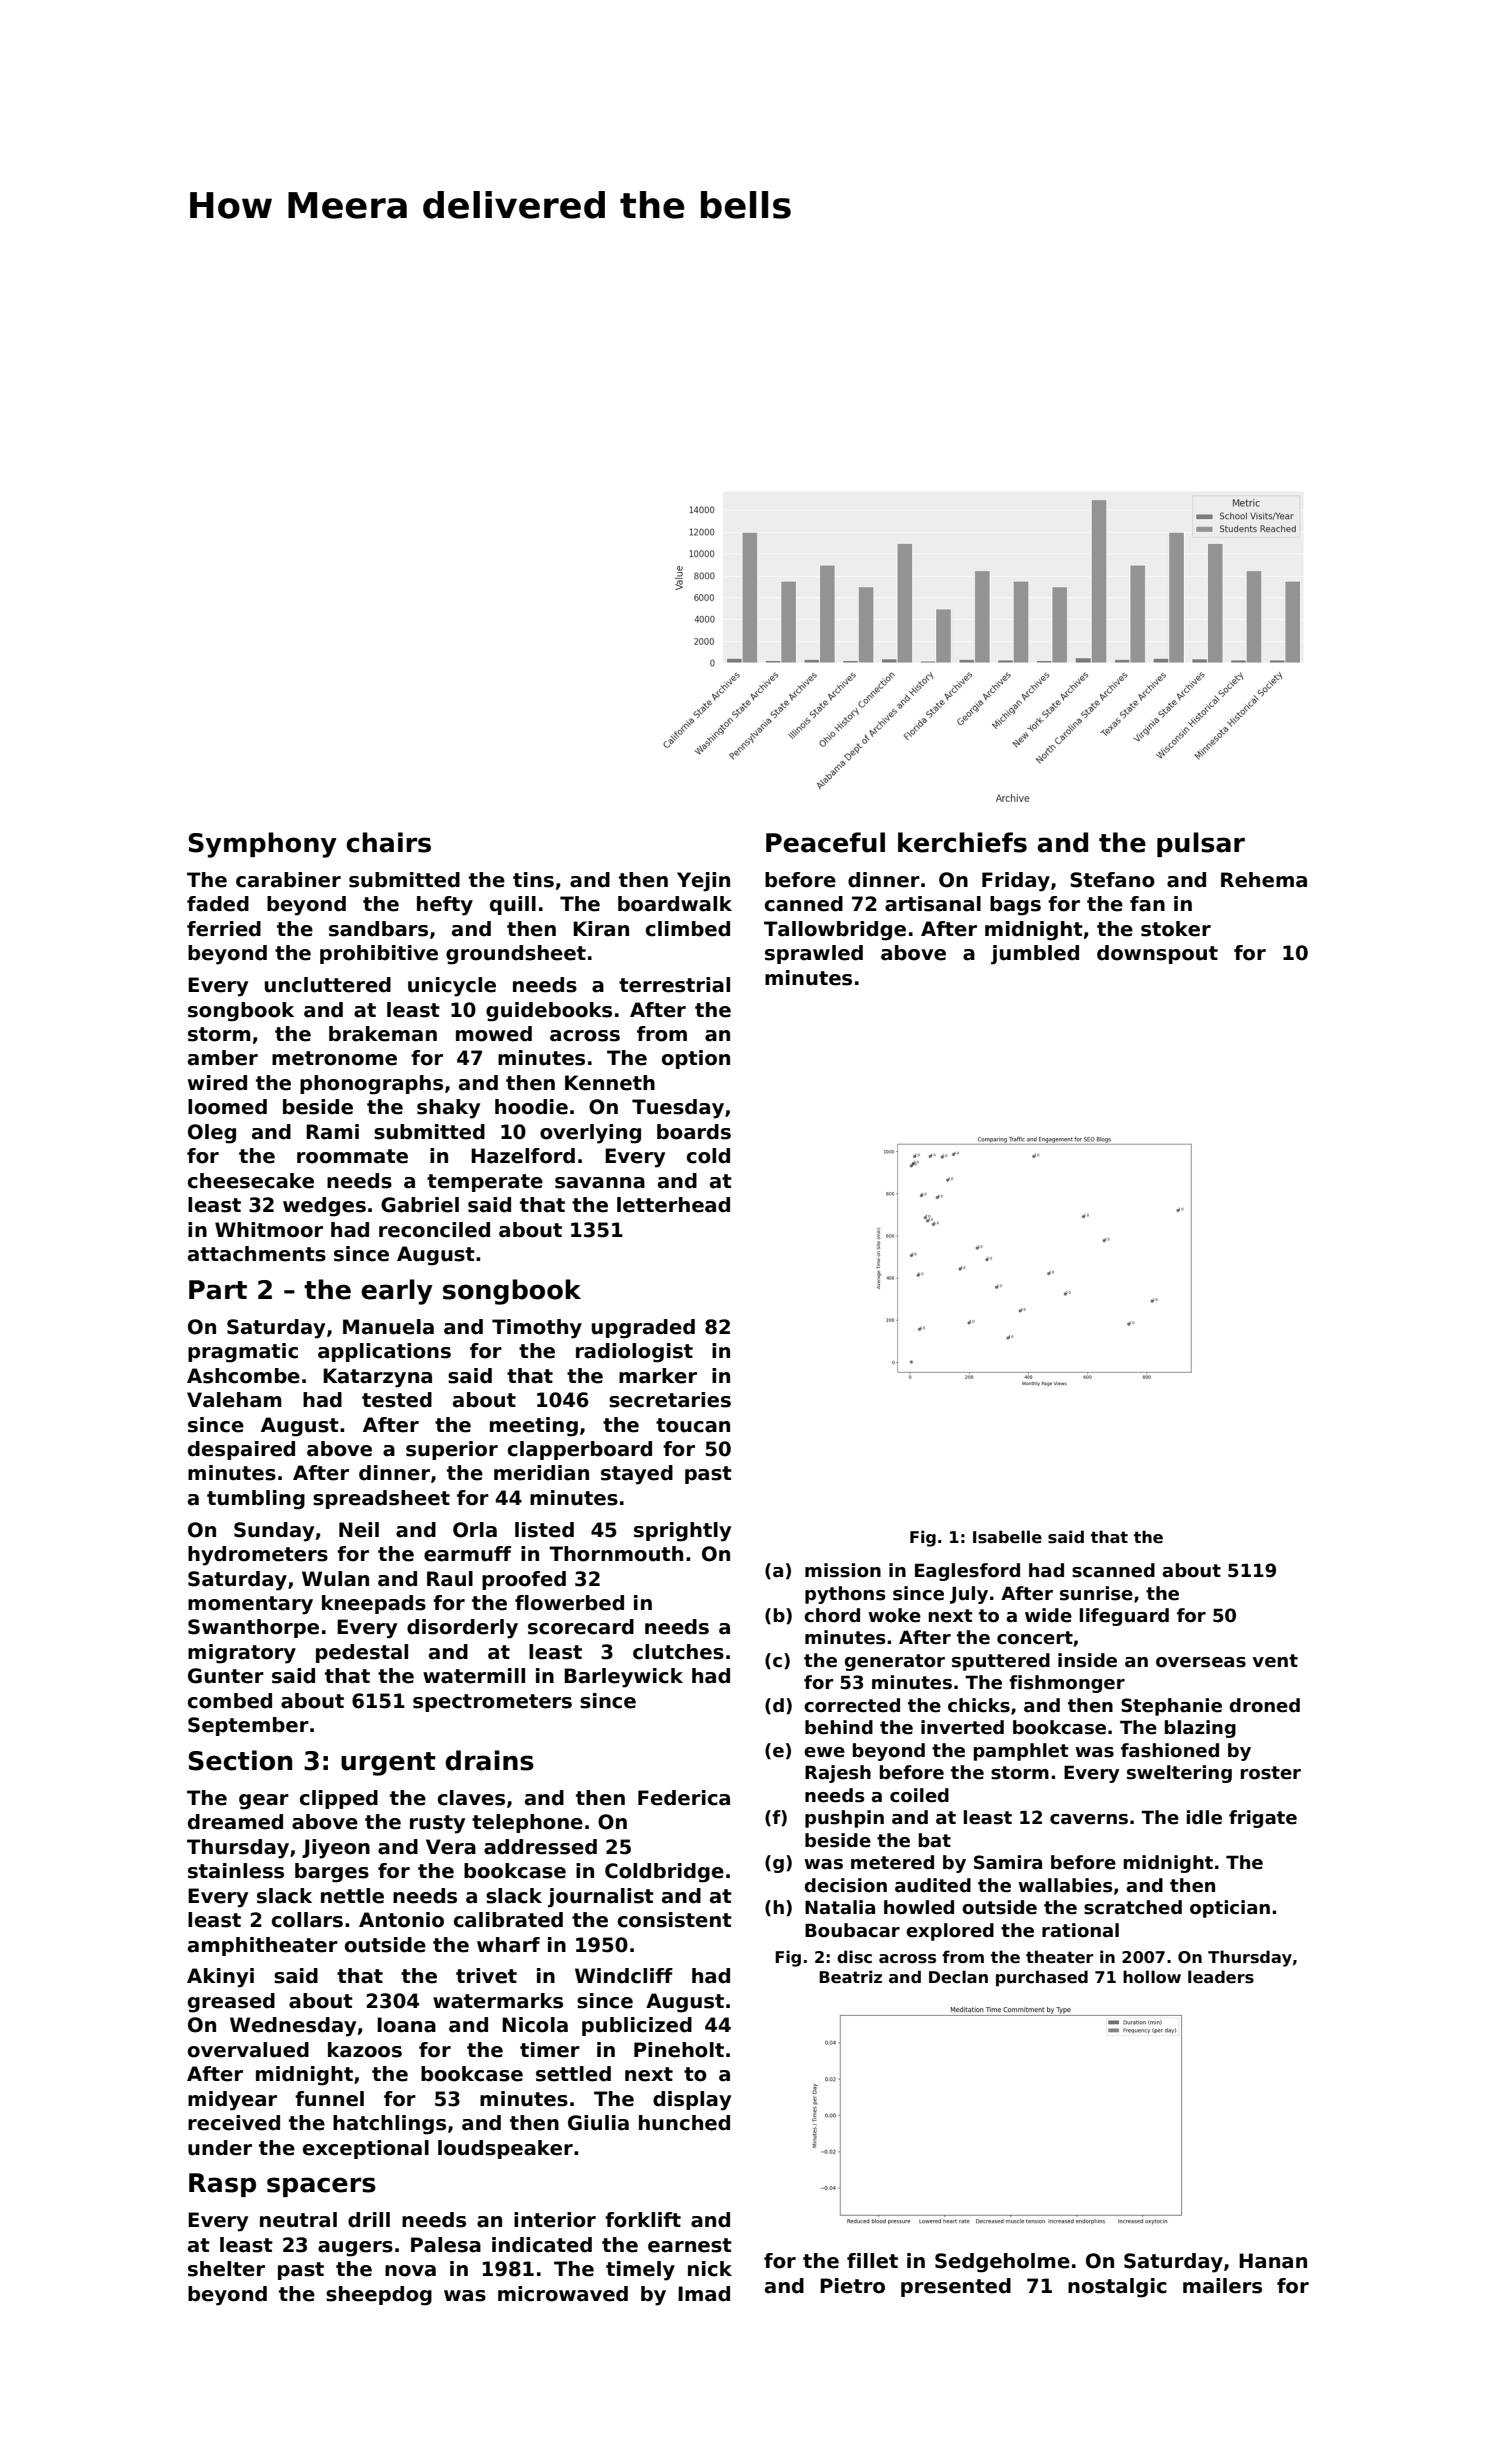 This document has height=2464, width=1496. I want to click on Gunter, so click(226, 1676).
